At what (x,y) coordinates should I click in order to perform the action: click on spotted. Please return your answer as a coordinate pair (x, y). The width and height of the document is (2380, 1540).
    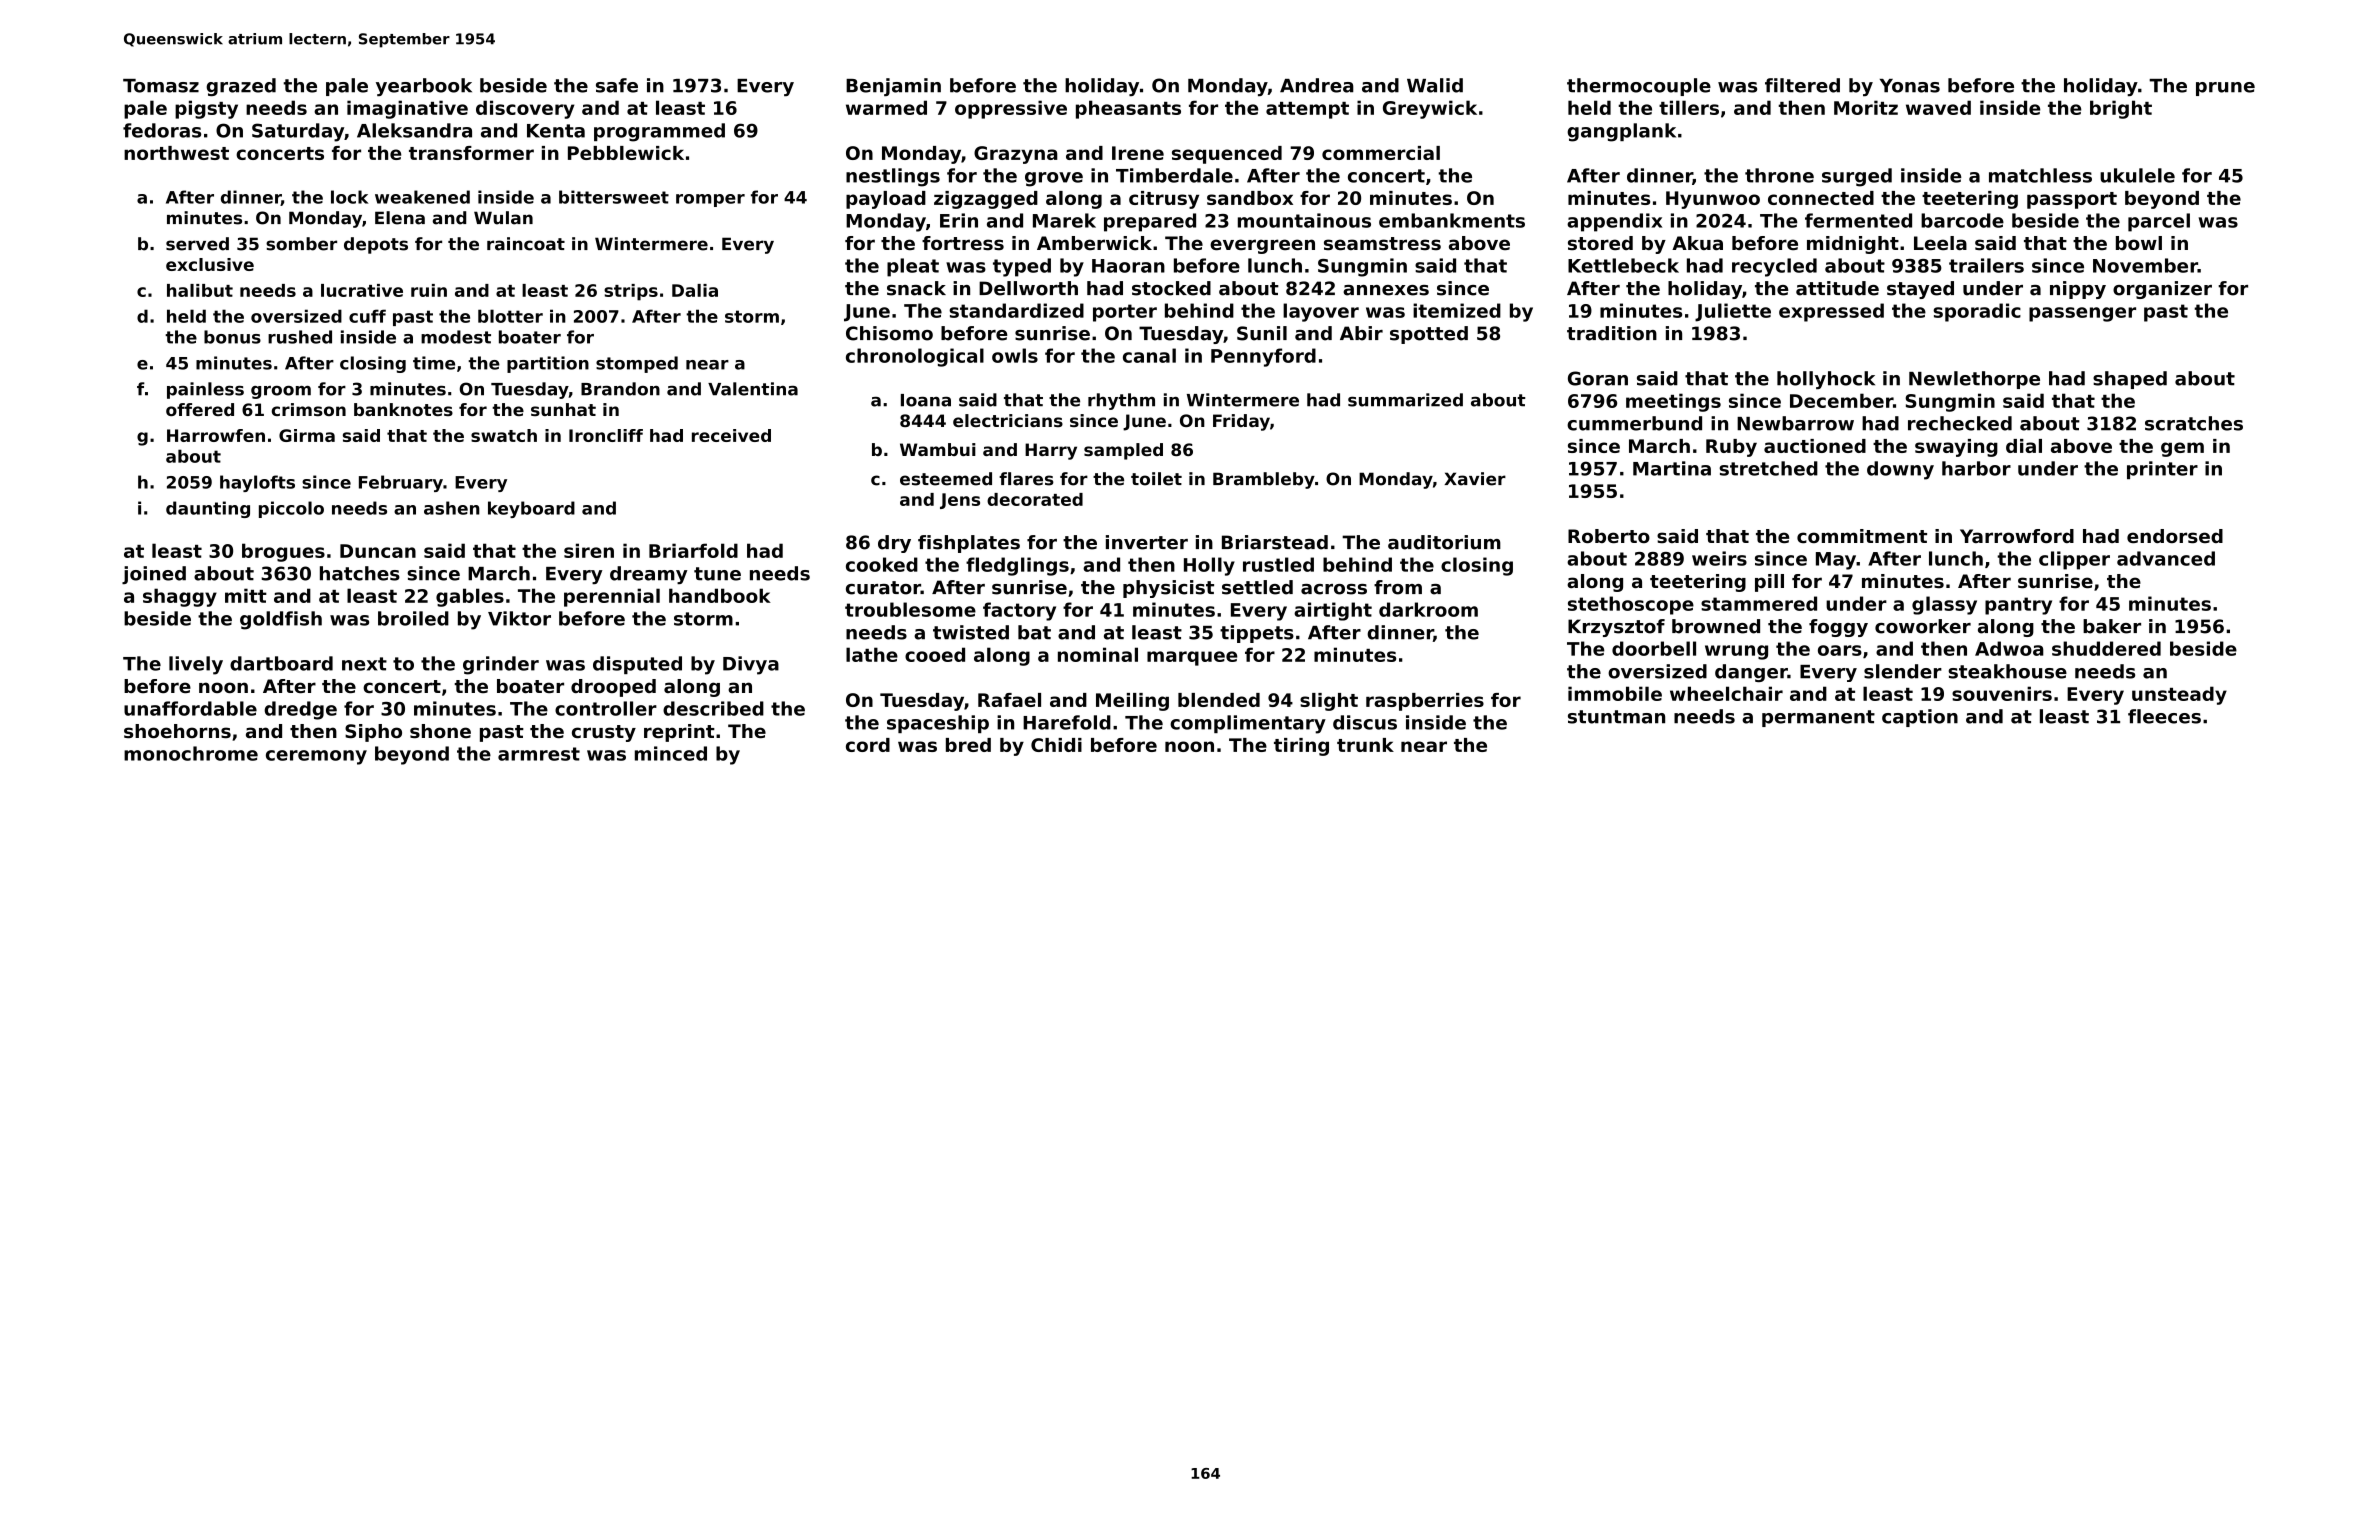
    Looking at the image, I should click on (1429, 335).
